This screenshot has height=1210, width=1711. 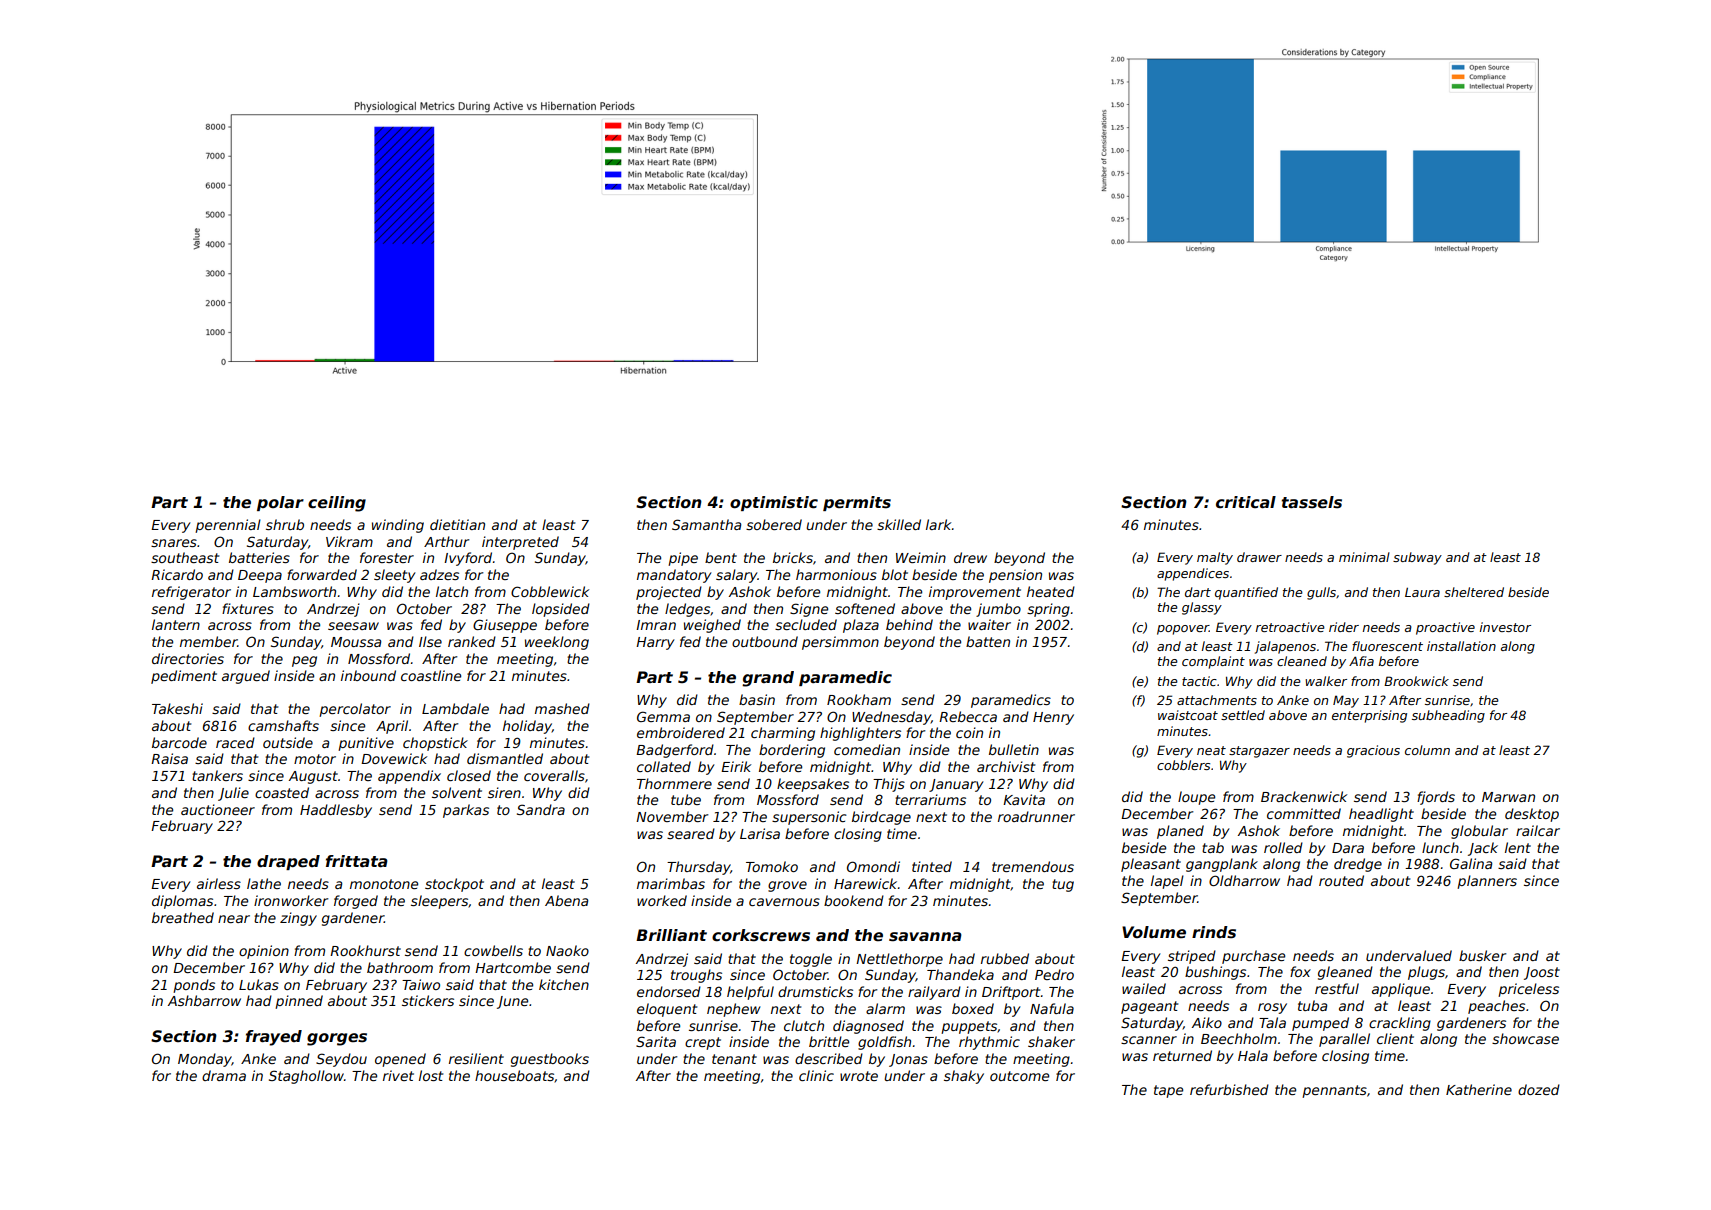 What do you see at coordinates (452, 591) in the screenshot?
I see `latch` at bounding box center [452, 591].
